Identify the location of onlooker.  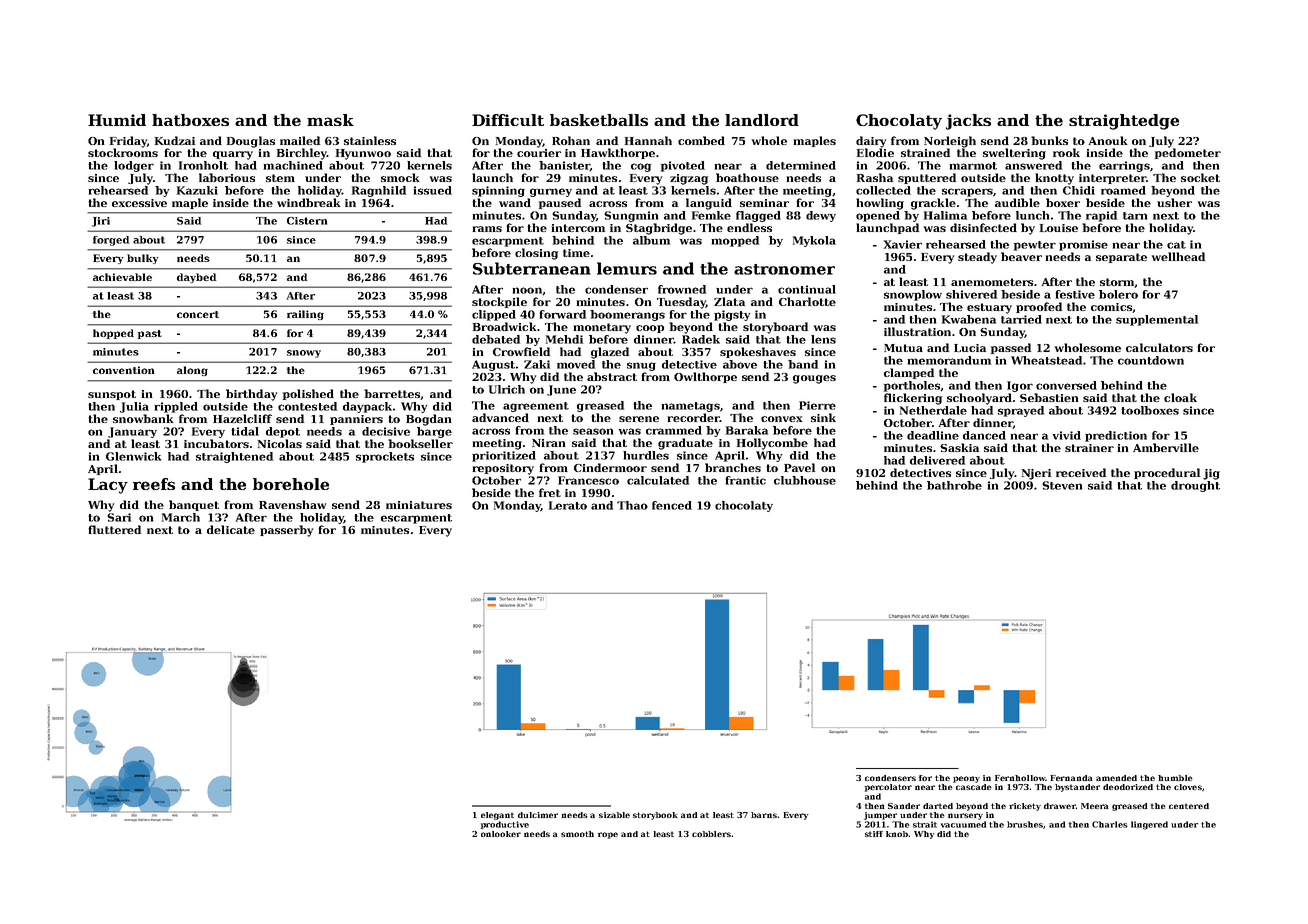
(501, 834).
